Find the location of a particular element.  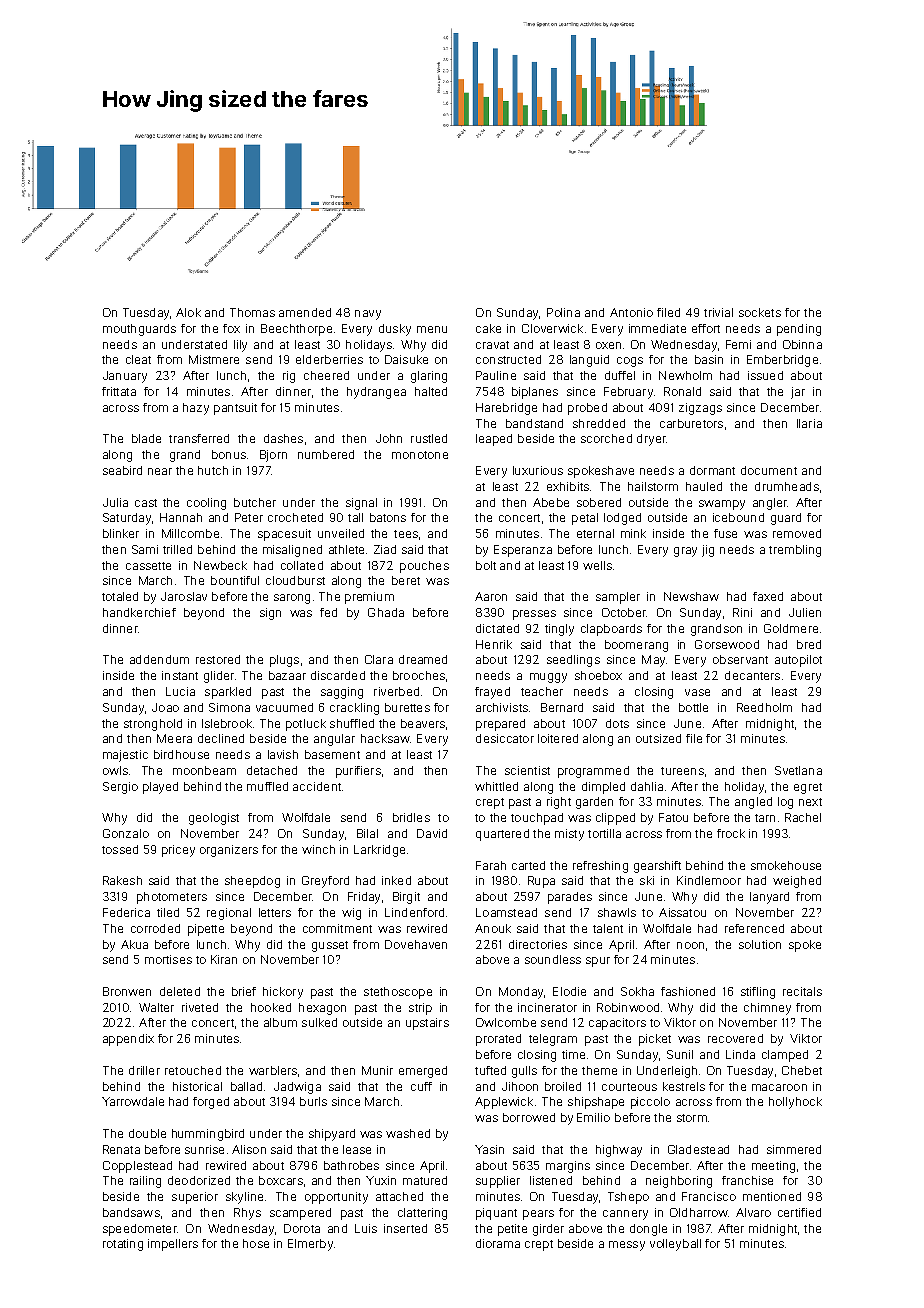

Meera is located at coordinates (174, 738).
